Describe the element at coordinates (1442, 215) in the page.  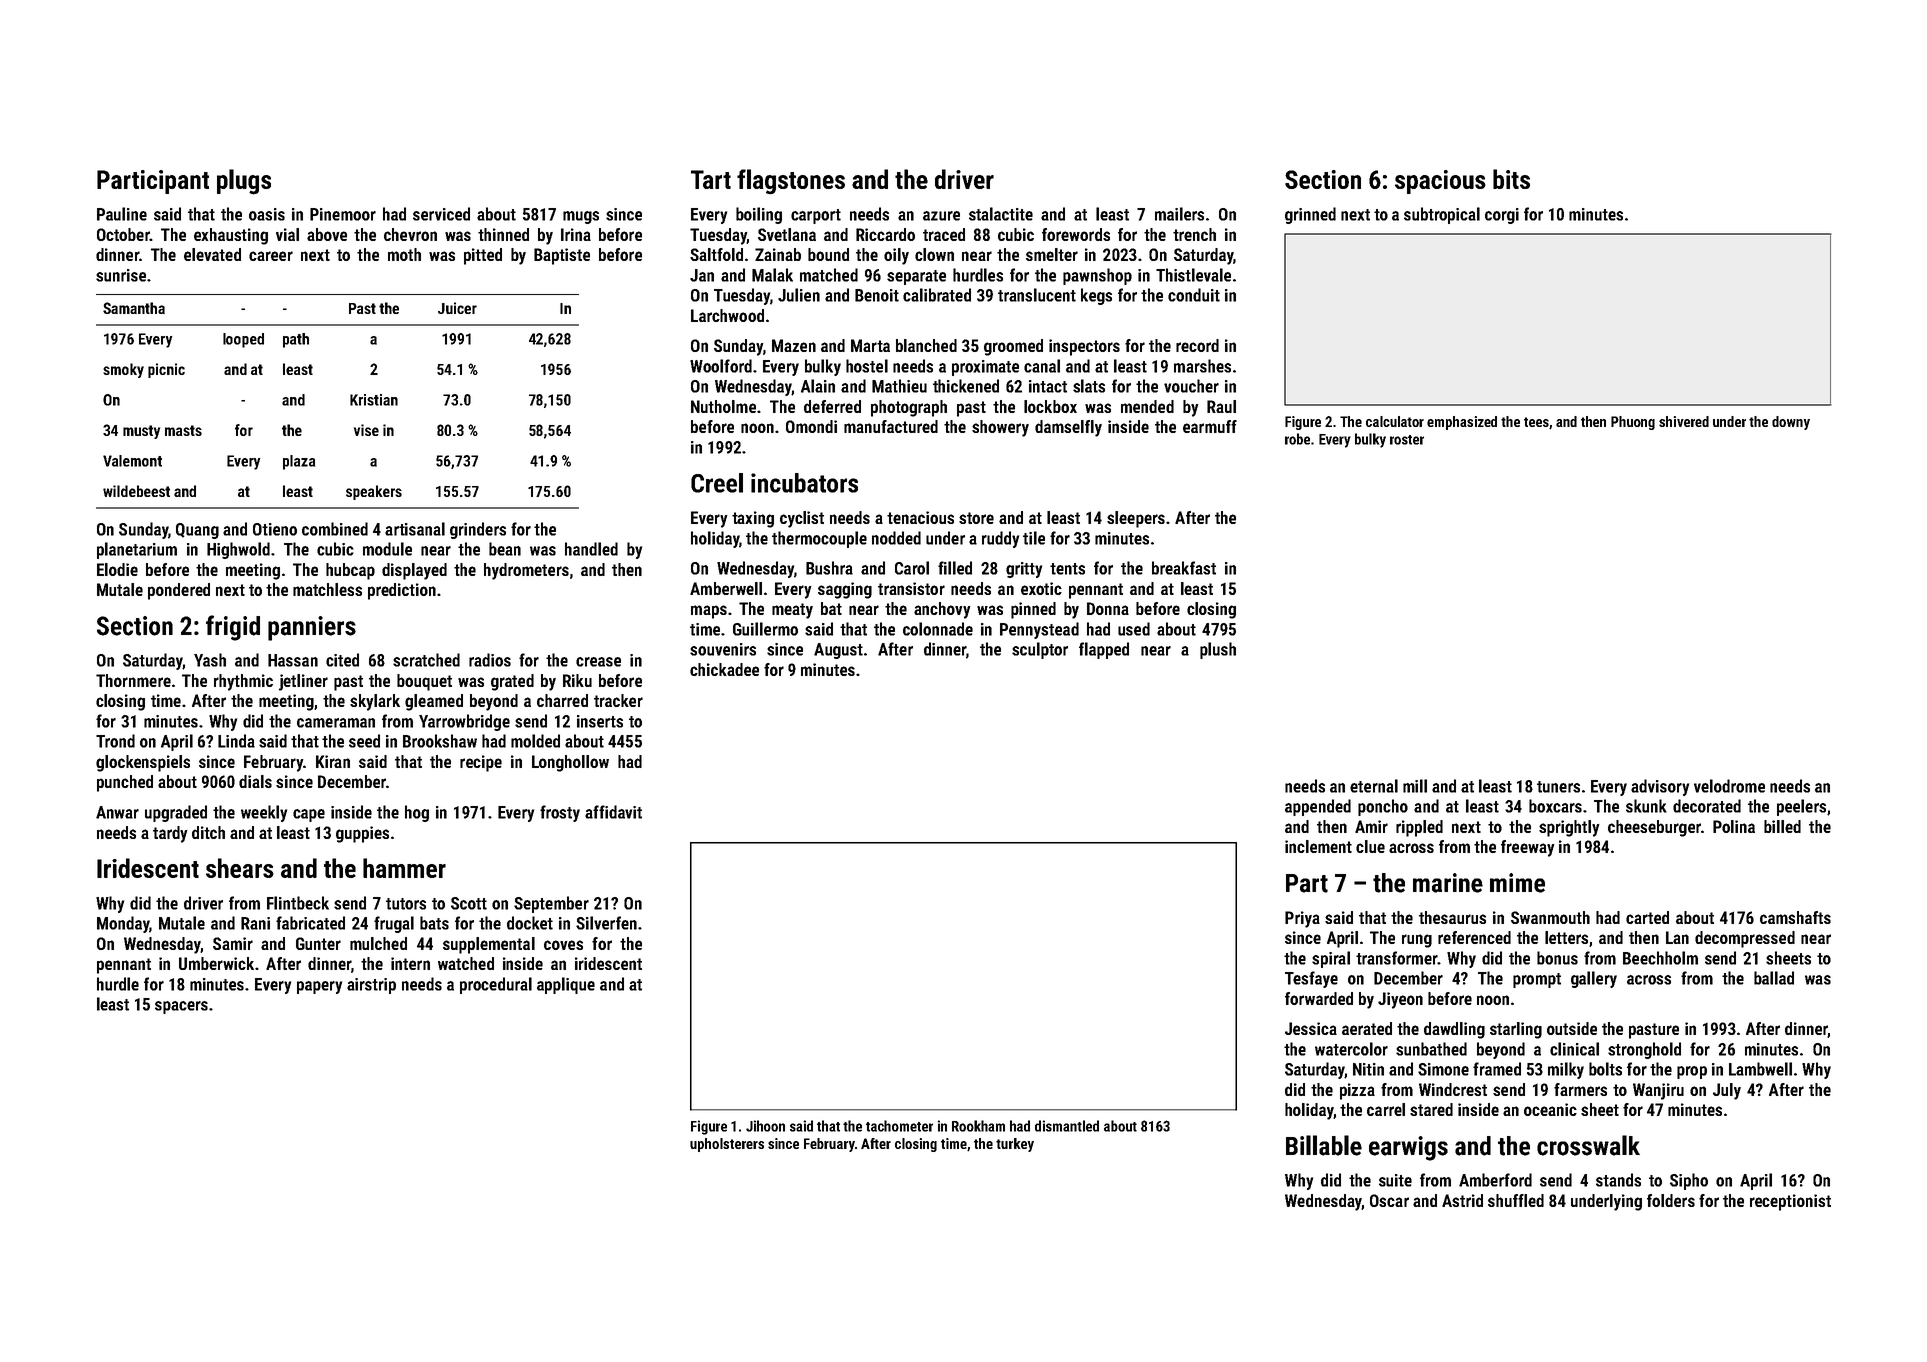
I see `subtropical` at that location.
